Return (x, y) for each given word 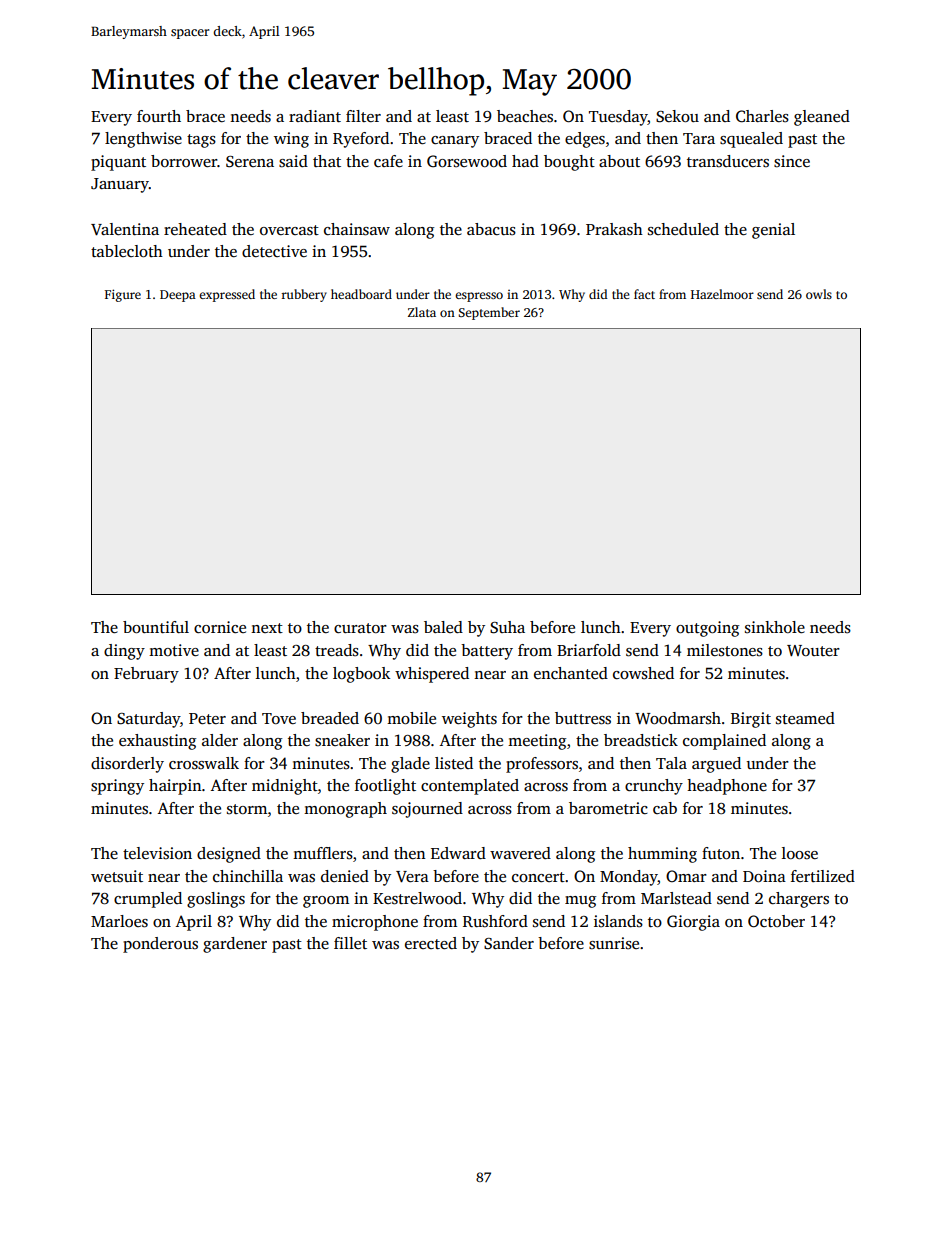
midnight (285, 787)
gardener (235, 945)
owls (819, 294)
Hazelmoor (722, 294)
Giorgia (693, 923)
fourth (159, 116)
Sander (509, 943)
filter (363, 116)
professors (542, 765)
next (267, 628)
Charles (762, 116)
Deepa (178, 296)
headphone (727, 787)
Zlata (422, 312)
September (489, 313)
